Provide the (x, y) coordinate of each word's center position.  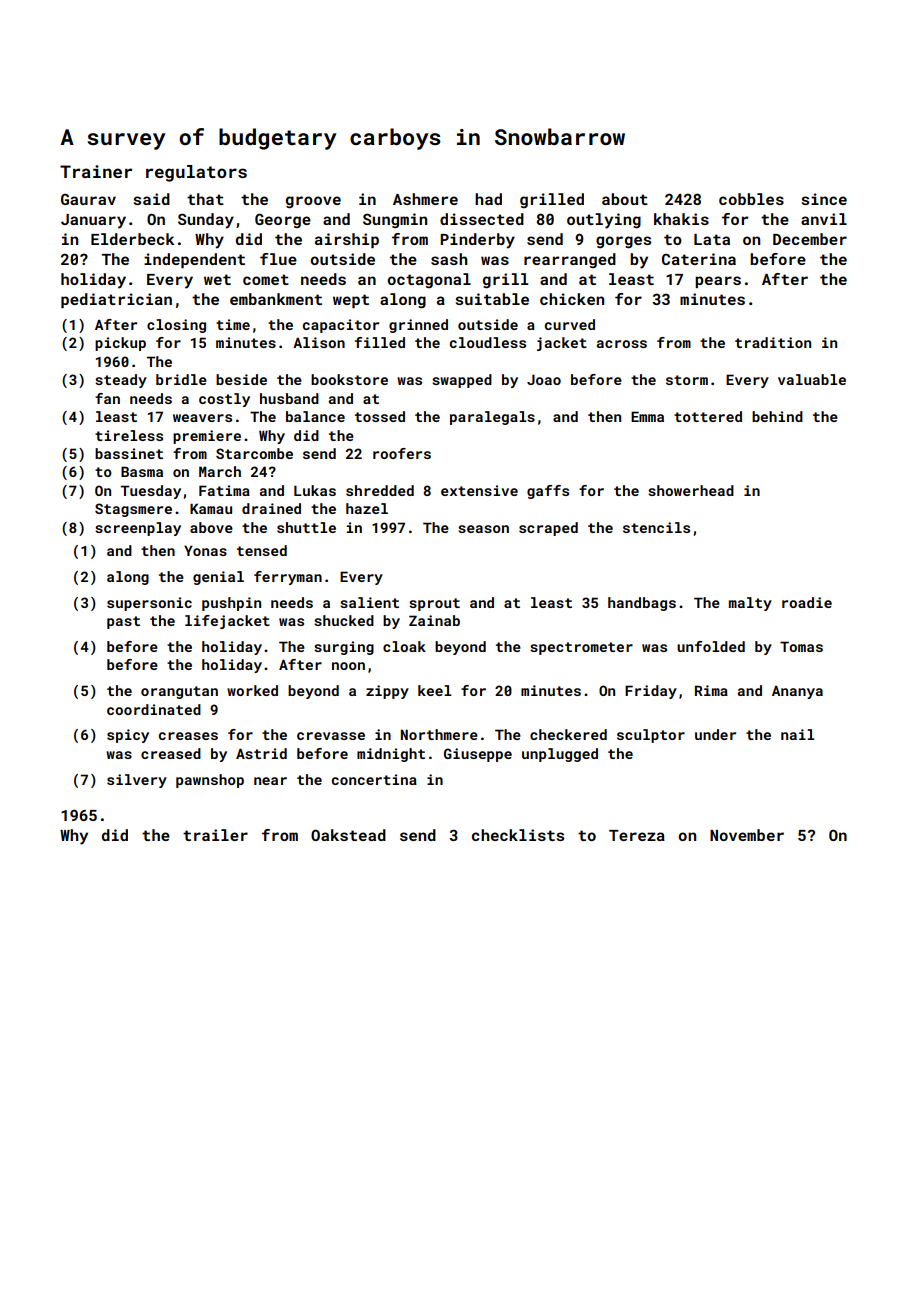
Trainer (96, 171)
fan (107, 398)
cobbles (751, 199)
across (622, 344)
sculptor (651, 736)
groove (313, 202)
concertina (374, 779)
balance (315, 416)
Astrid (261, 753)
